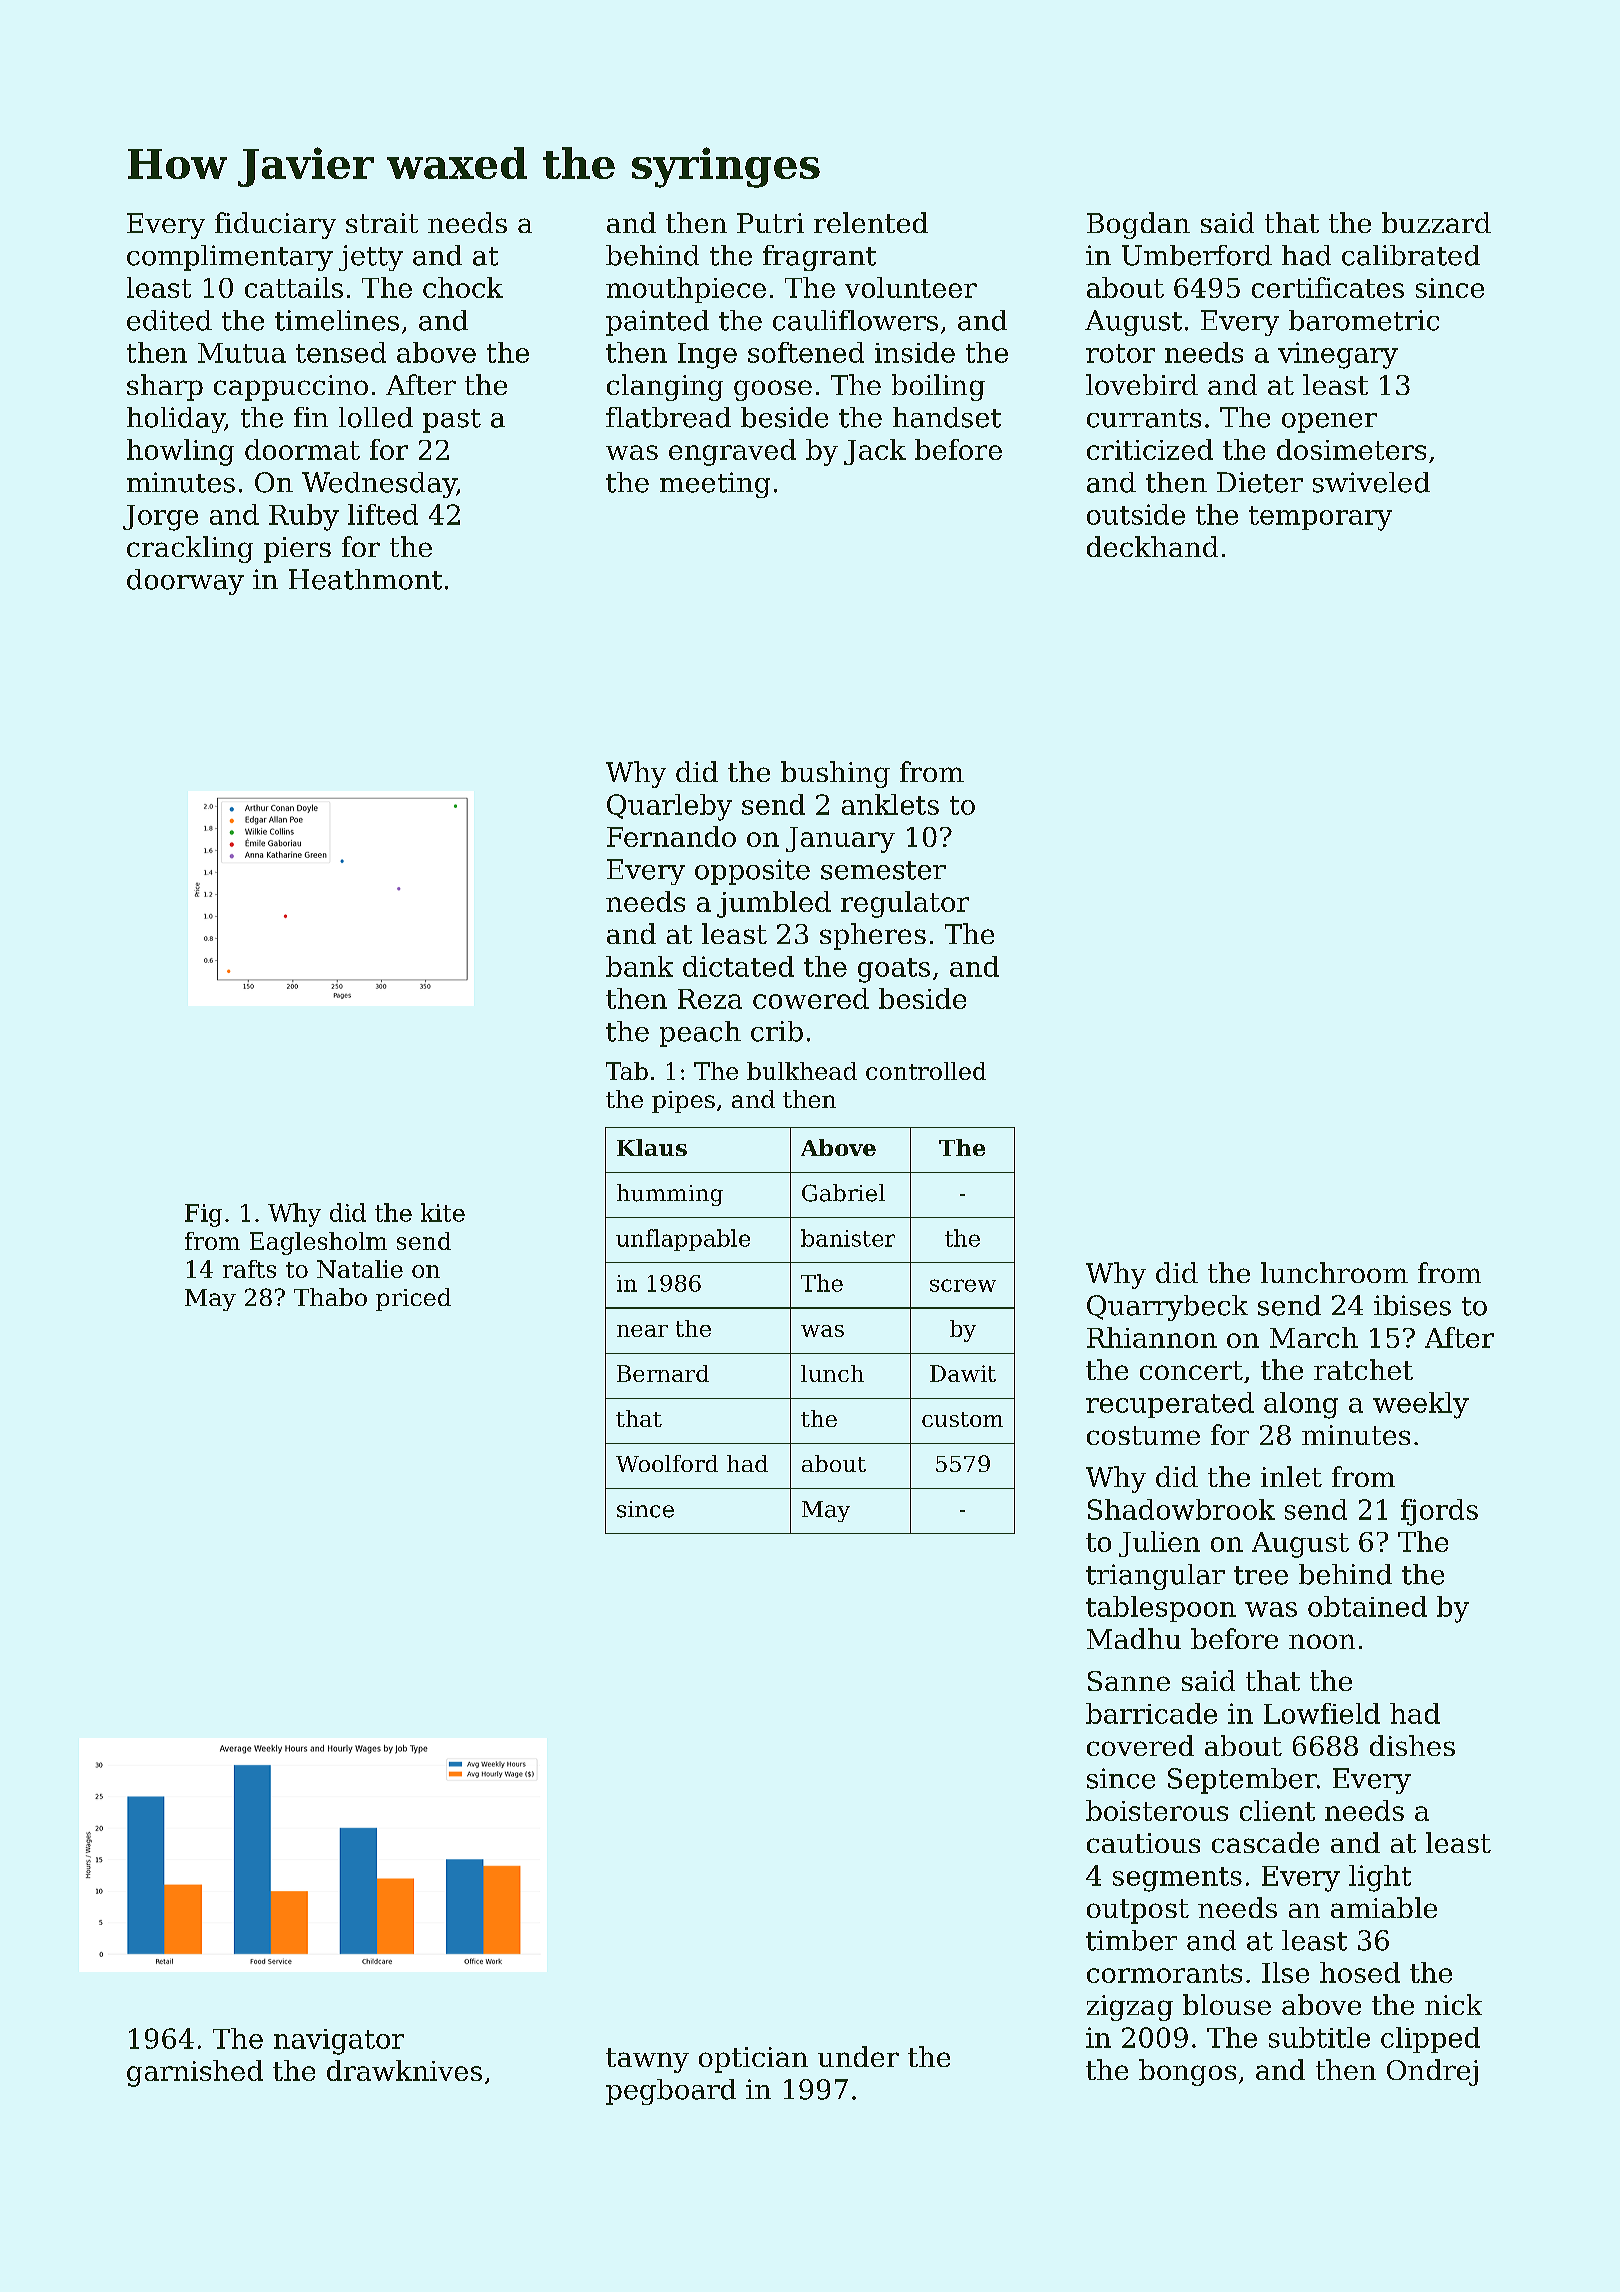 This screenshot has height=2292, width=1620. Describe the element at coordinates (1261, 1575) in the screenshot. I see `tree` at that location.
